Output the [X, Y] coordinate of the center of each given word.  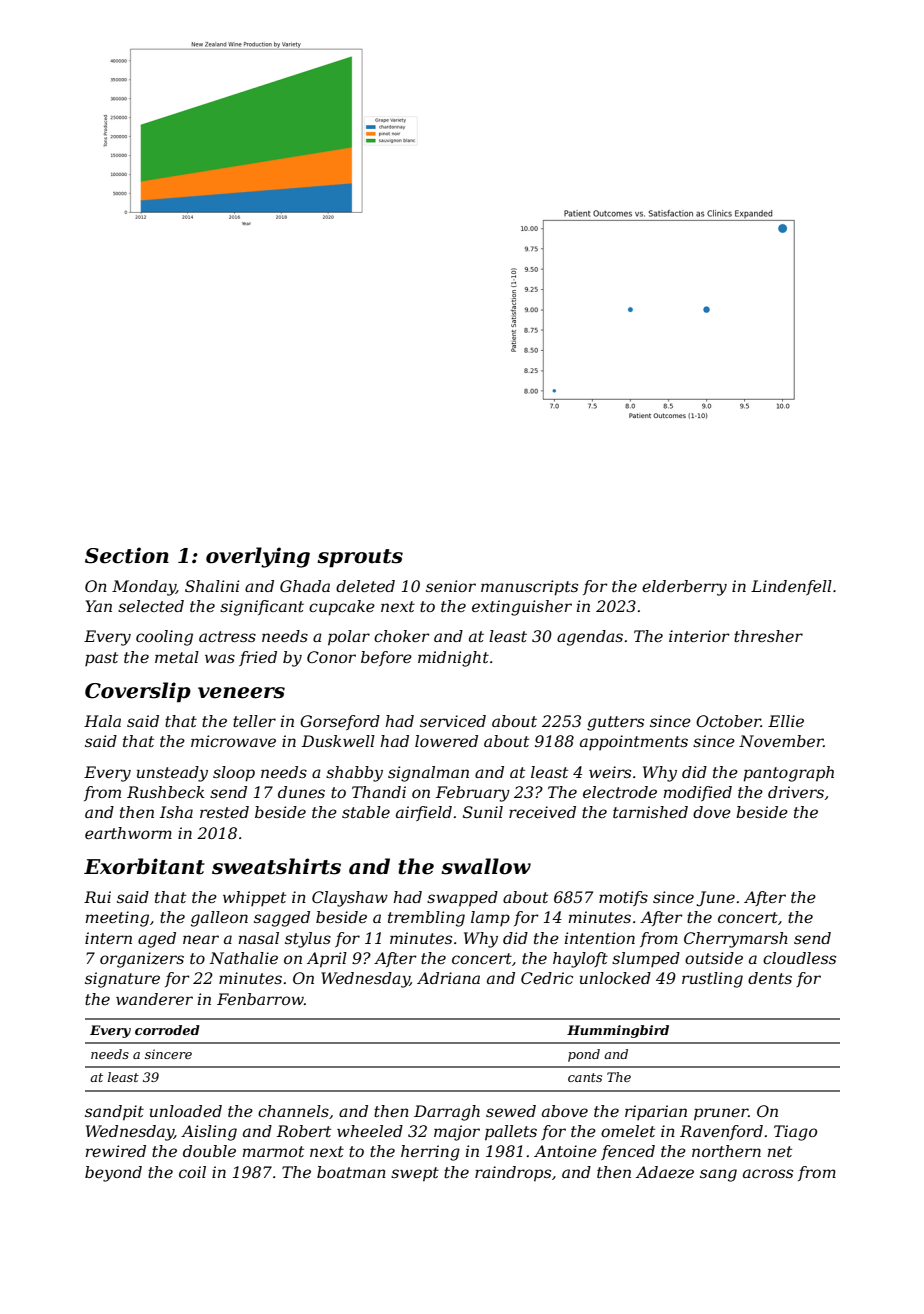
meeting [117, 919]
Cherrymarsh [736, 940]
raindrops [513, 1174]
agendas [590, 638]
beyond [113, 1174]
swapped [462, 899]
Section [127, 555]
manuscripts [529, 588]
